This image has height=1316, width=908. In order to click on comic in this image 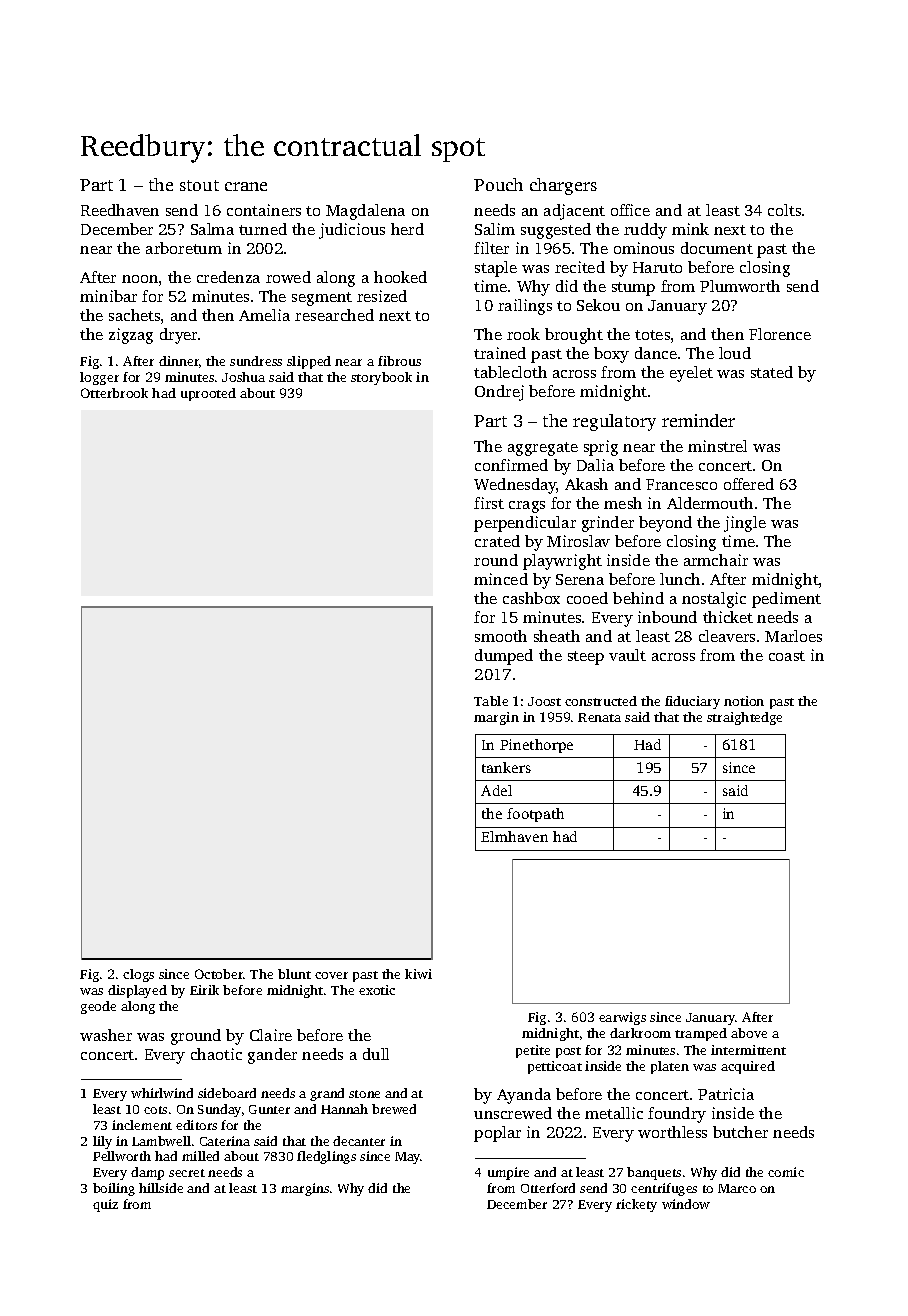, I will do `click(786, 1172)`.
